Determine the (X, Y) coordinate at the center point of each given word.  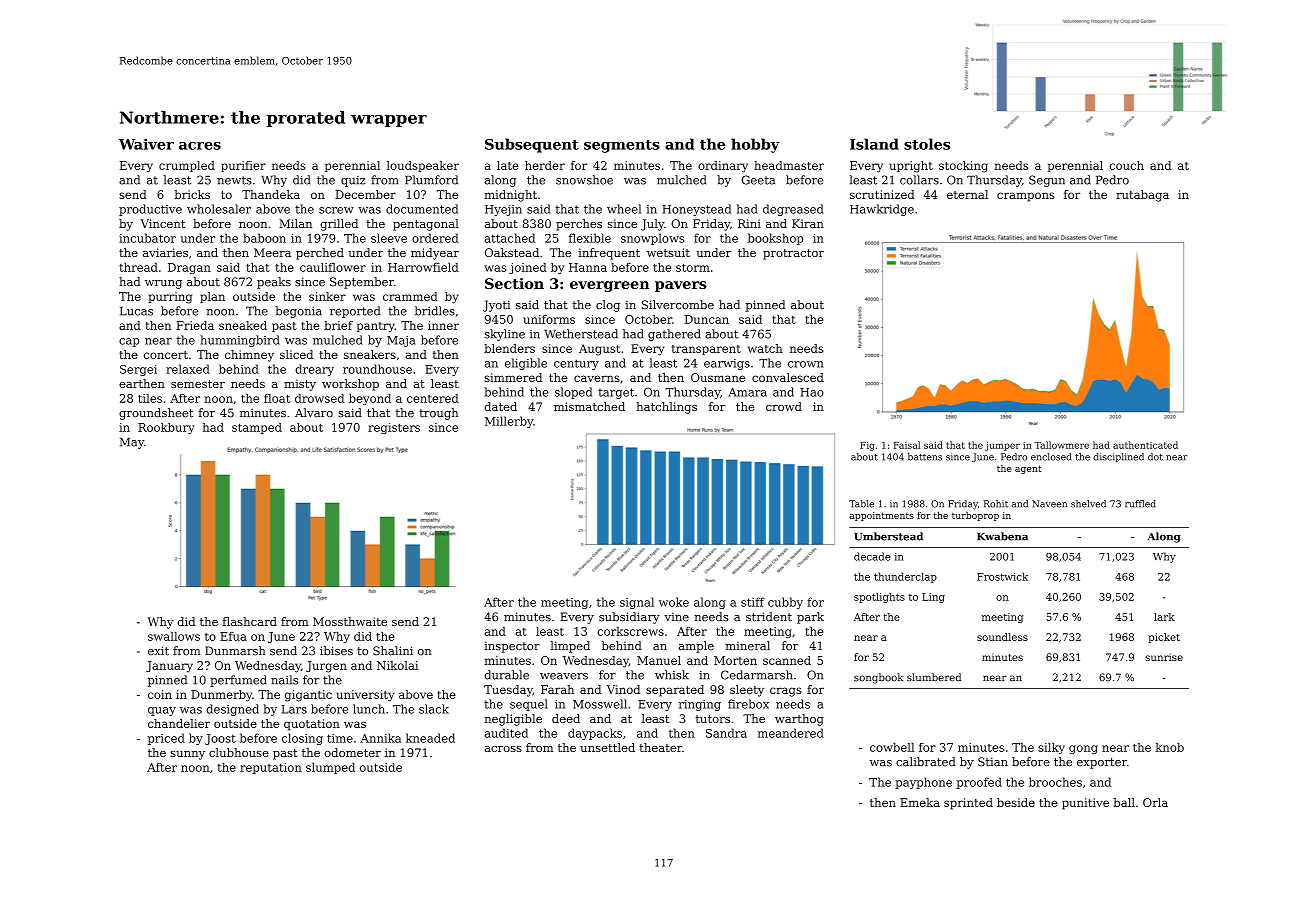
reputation (271, 768)
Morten (735, 660)
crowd (784, 406)
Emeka (920, 802)
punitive (1085, 804)
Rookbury (166, 428)
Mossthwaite (350, 621)
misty (300, 385)
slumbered (934, 677)
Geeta (758, 180)
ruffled (1140, 504)
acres (200, 146)
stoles (927, 144)
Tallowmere (1061, 445)
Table (861, 504)
